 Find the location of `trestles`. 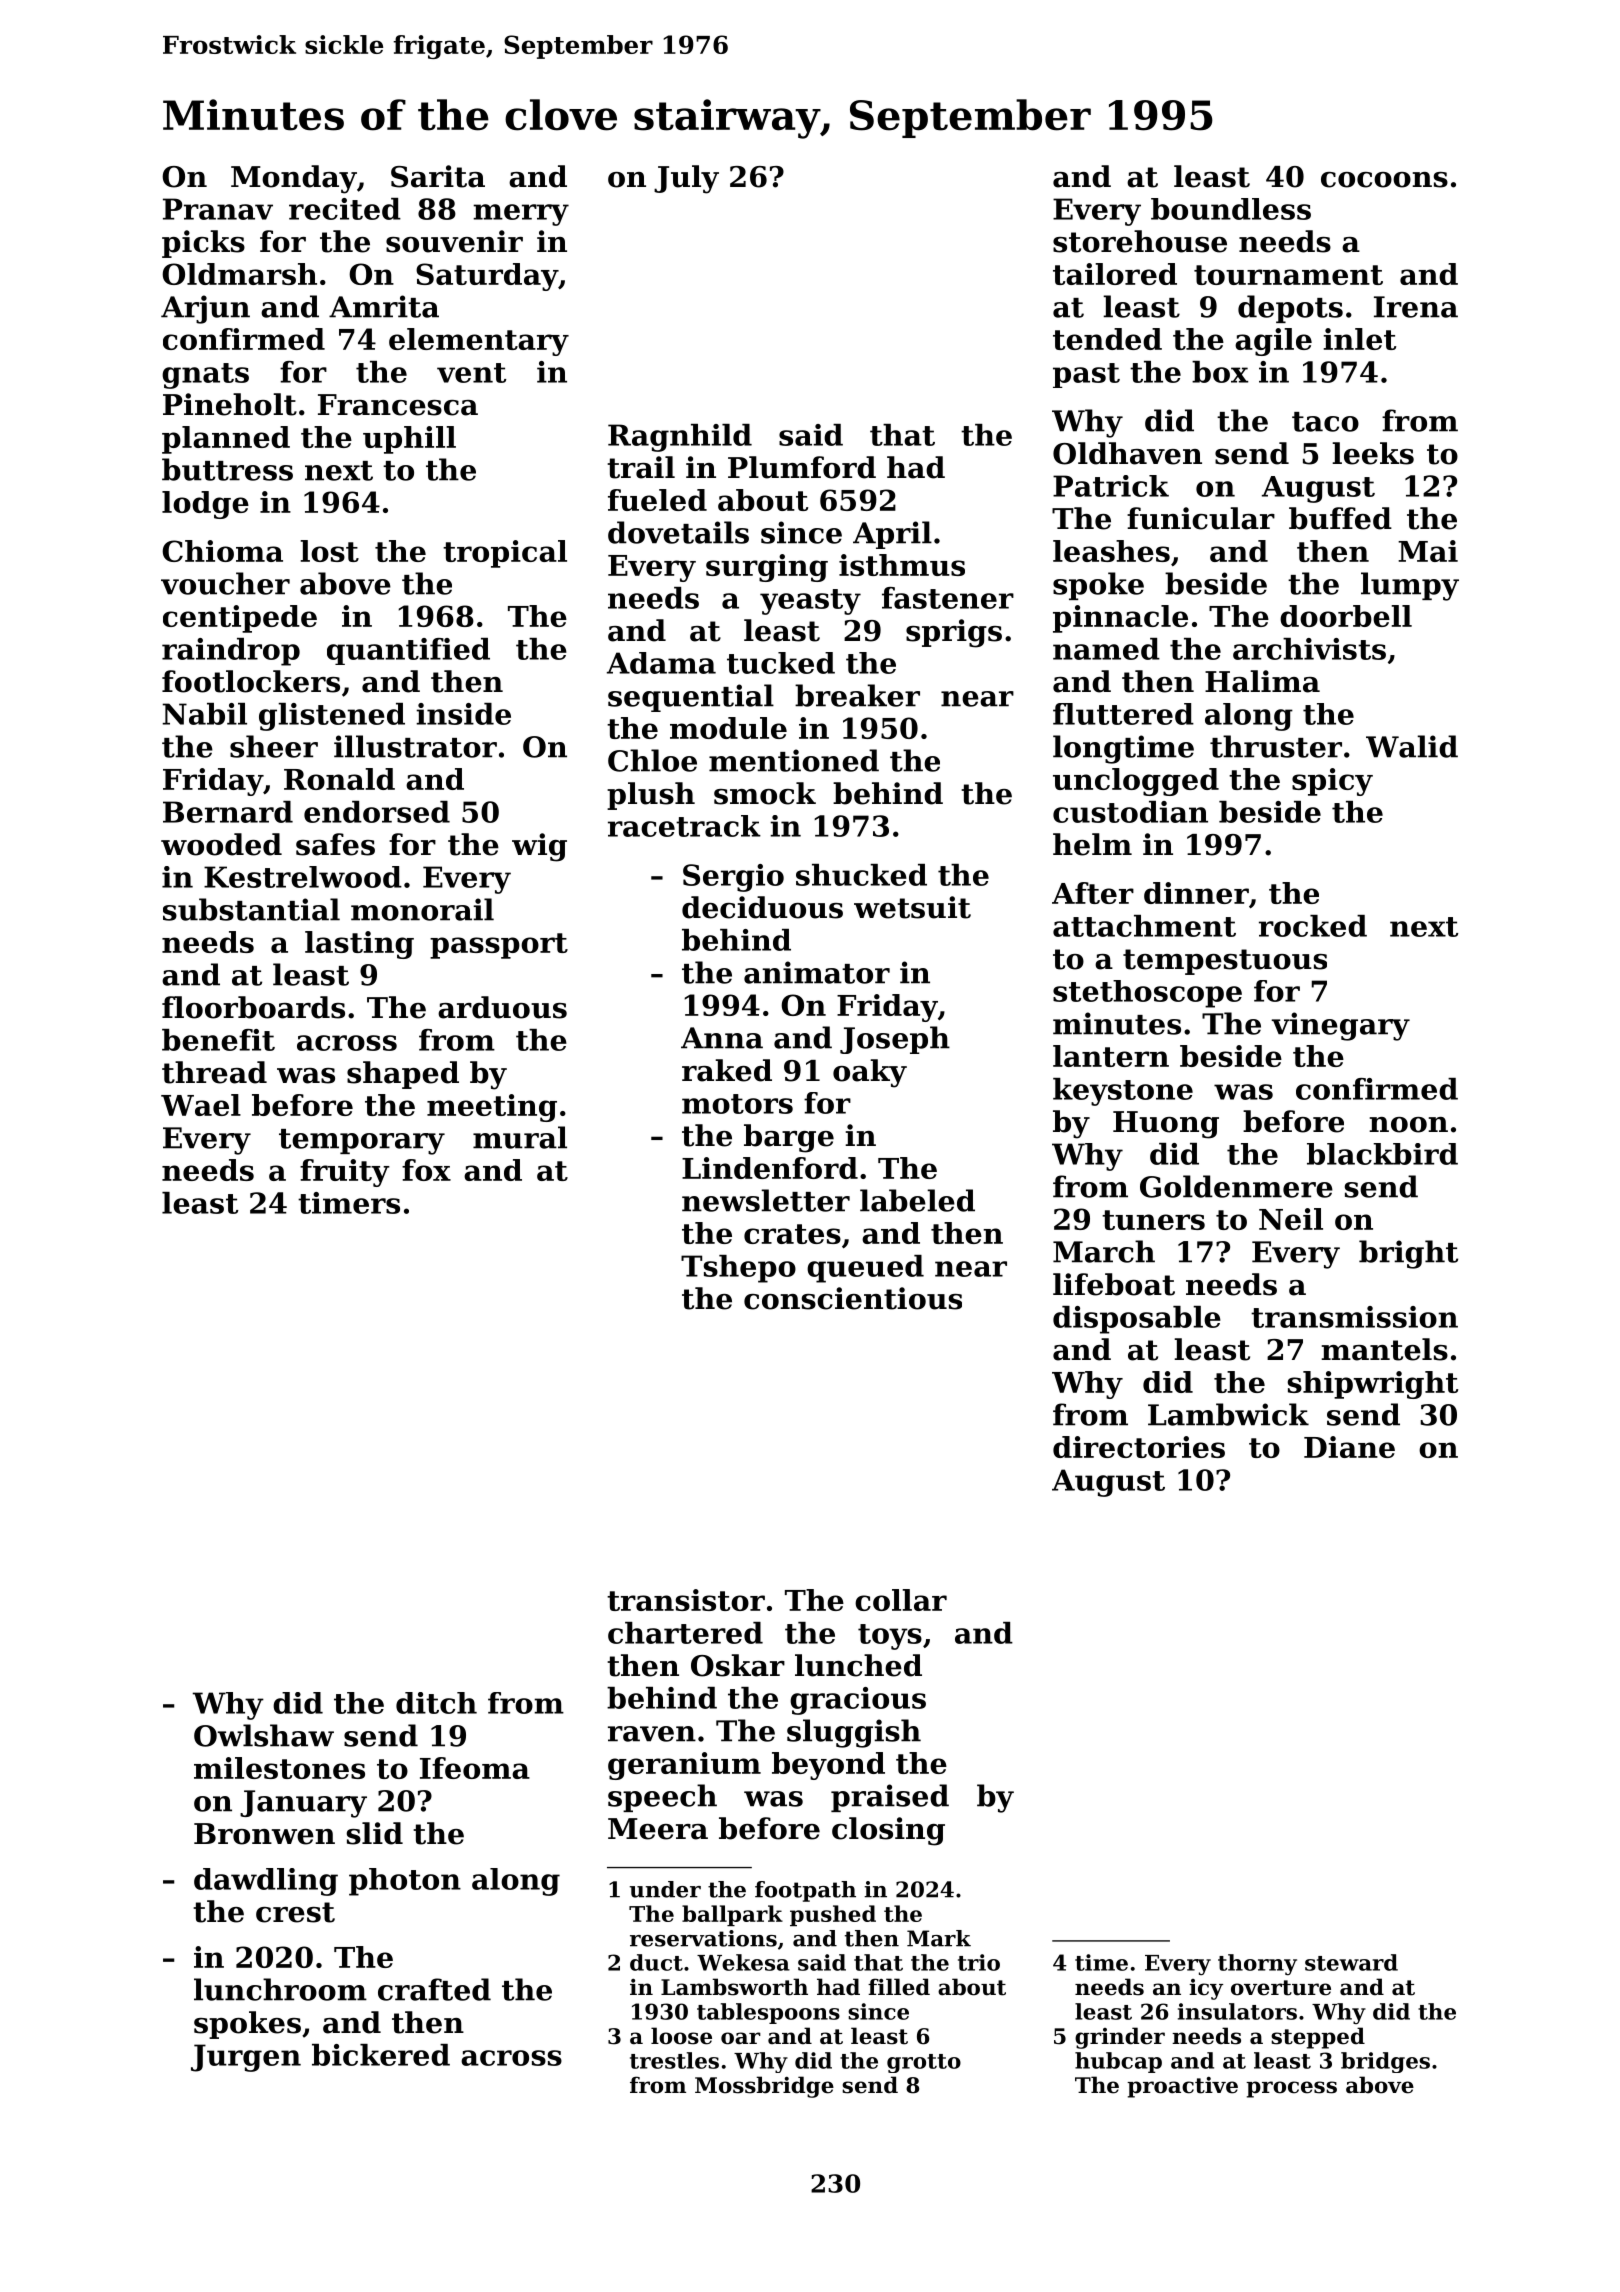

trestles is located at coordinates (674, 2060).
